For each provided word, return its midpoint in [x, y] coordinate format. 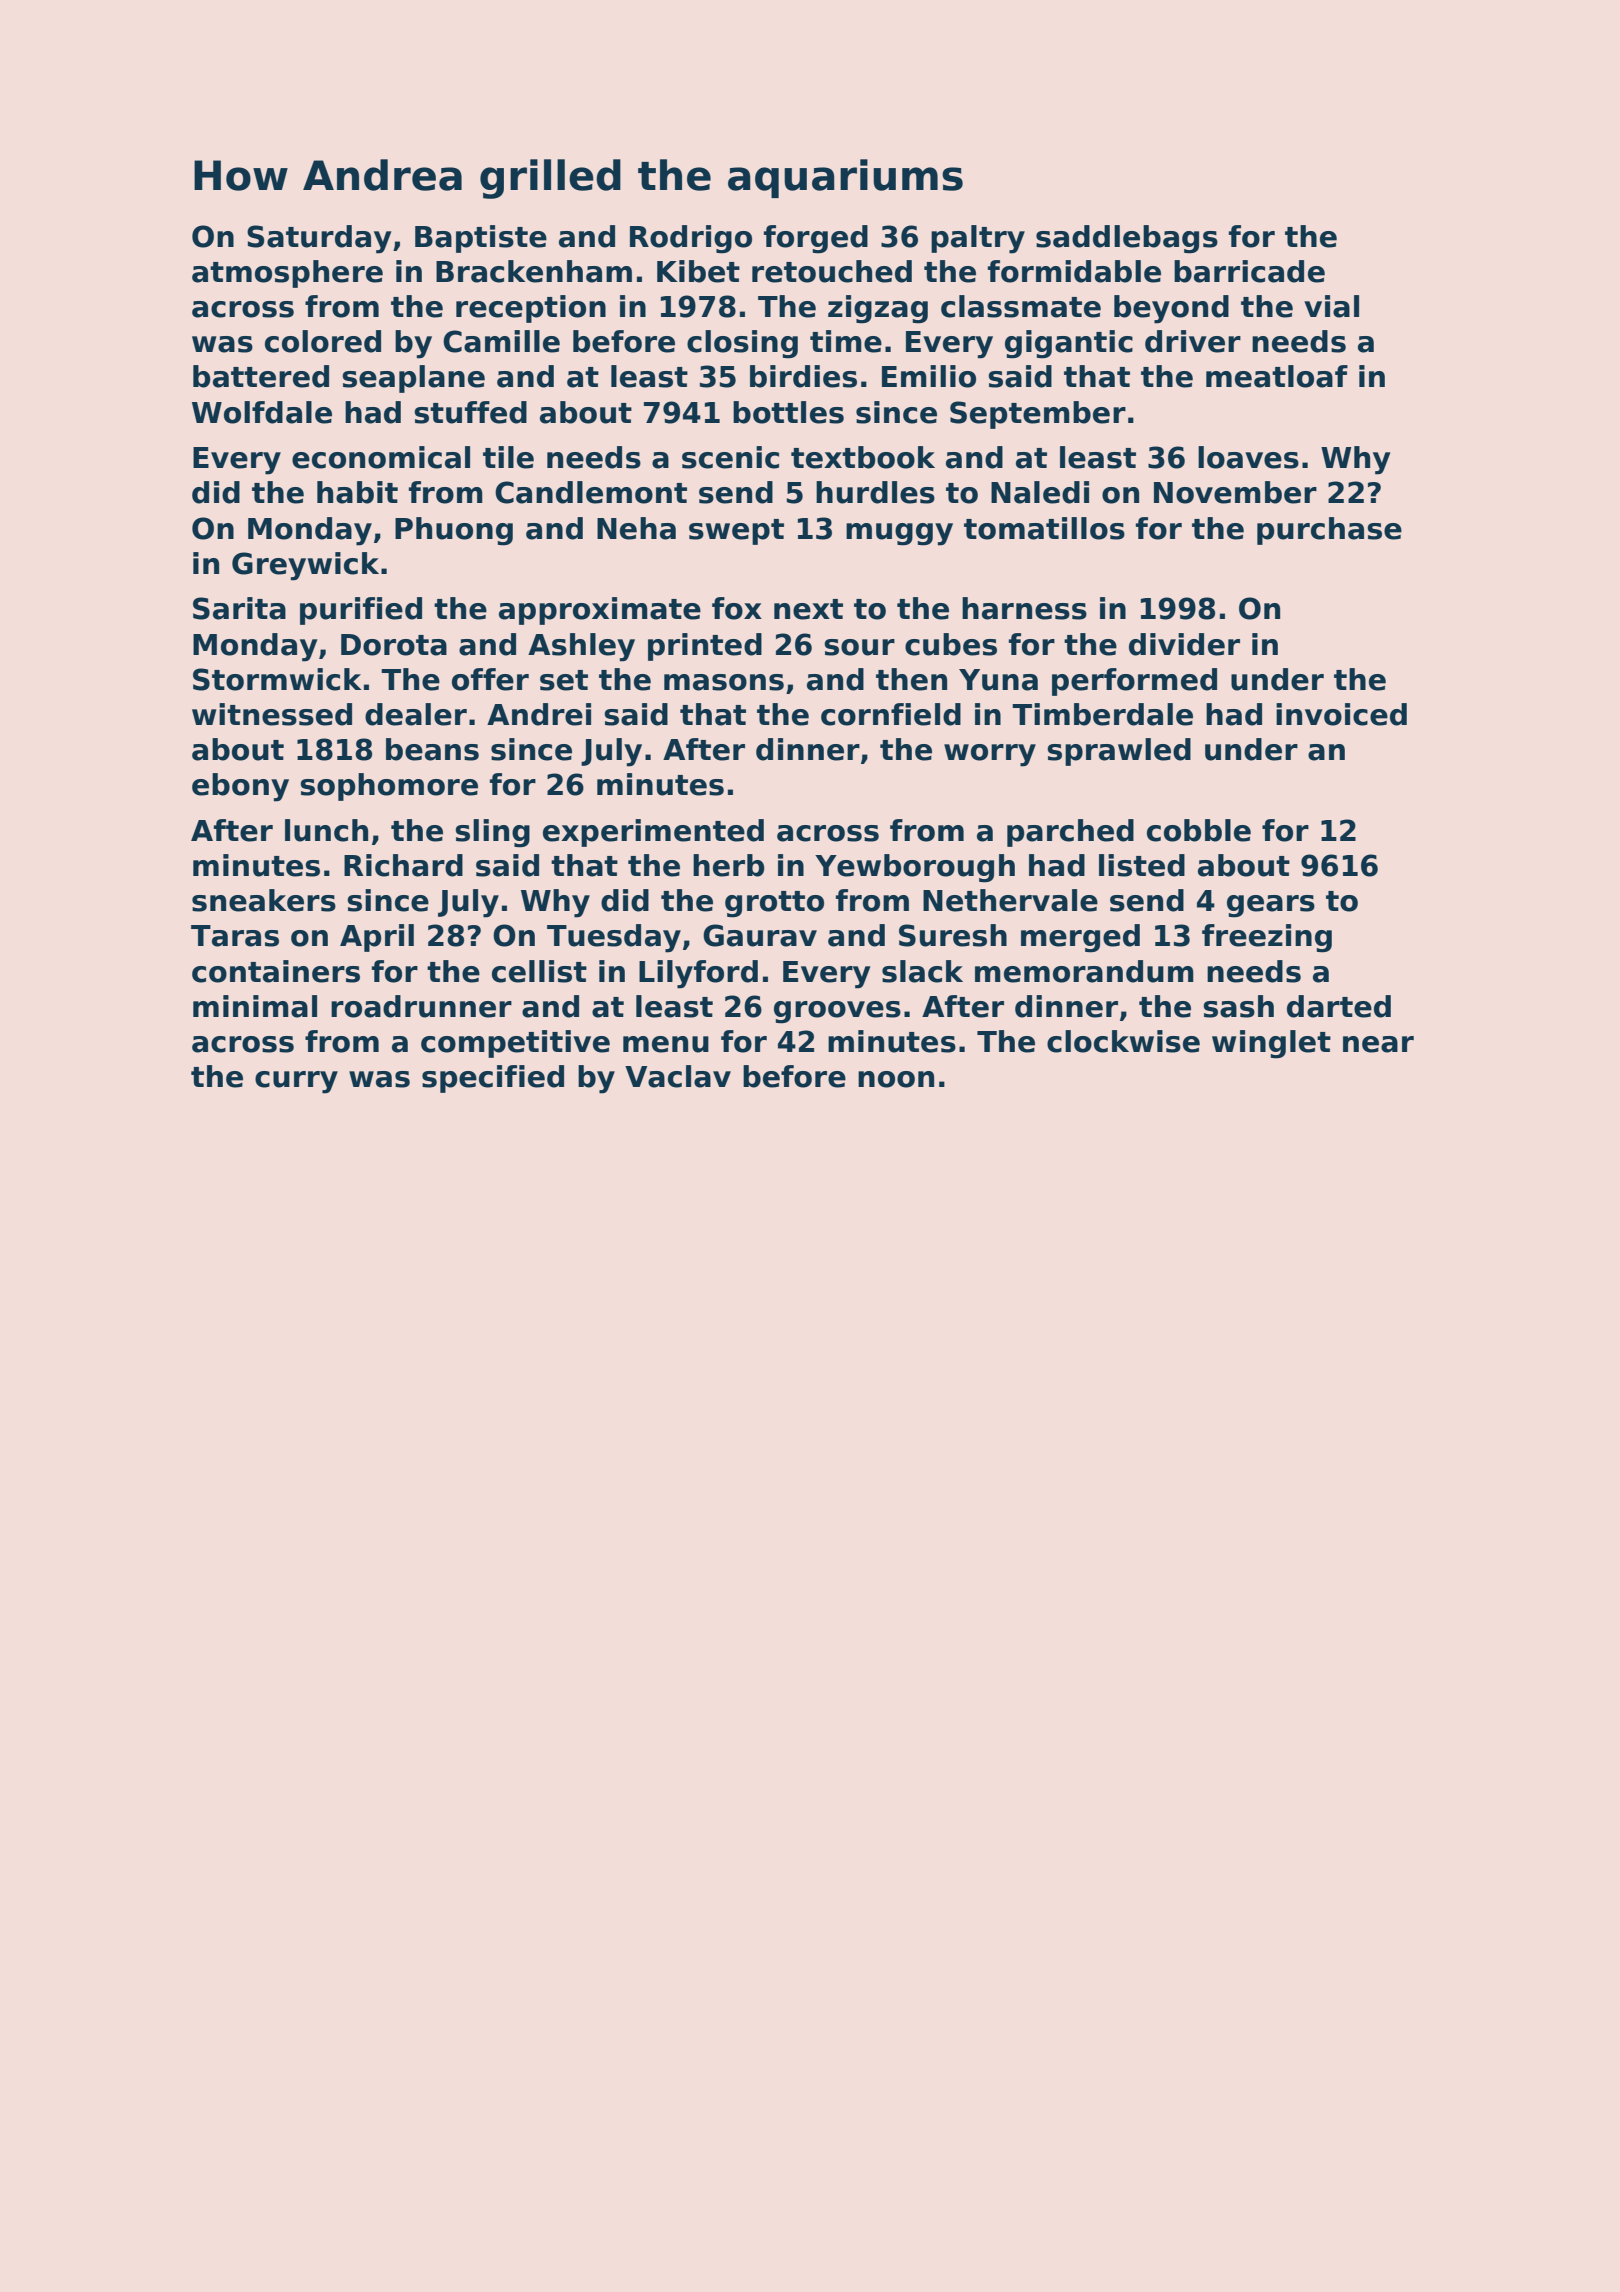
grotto [774, 904]
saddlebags [1127, 239]
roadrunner [421, 1006]
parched [1070, 833]
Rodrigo [691, 239]
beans [432, 749]
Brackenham [534, 271]
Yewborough [915, 868]
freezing [1267, 938]
